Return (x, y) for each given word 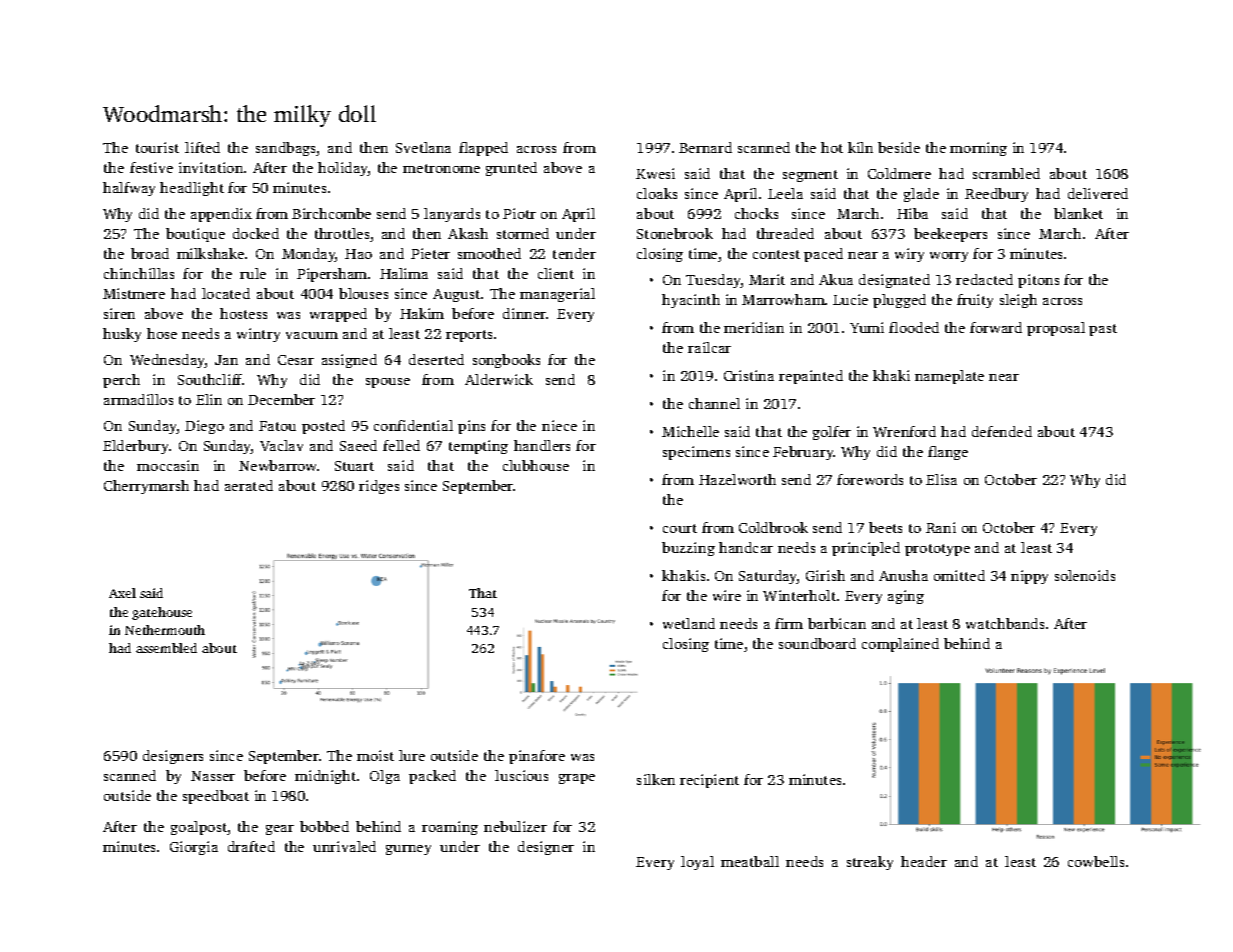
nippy (1029, 577)
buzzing (688, 549)
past (1103, 330)
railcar (709, 347)
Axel (122, 593)
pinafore (537, 757)
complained (900, 645)
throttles (342, 233)
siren (119, 313)
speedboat (216, 797)
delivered (1098, 193)
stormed (523, 233)
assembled (166, 648)
